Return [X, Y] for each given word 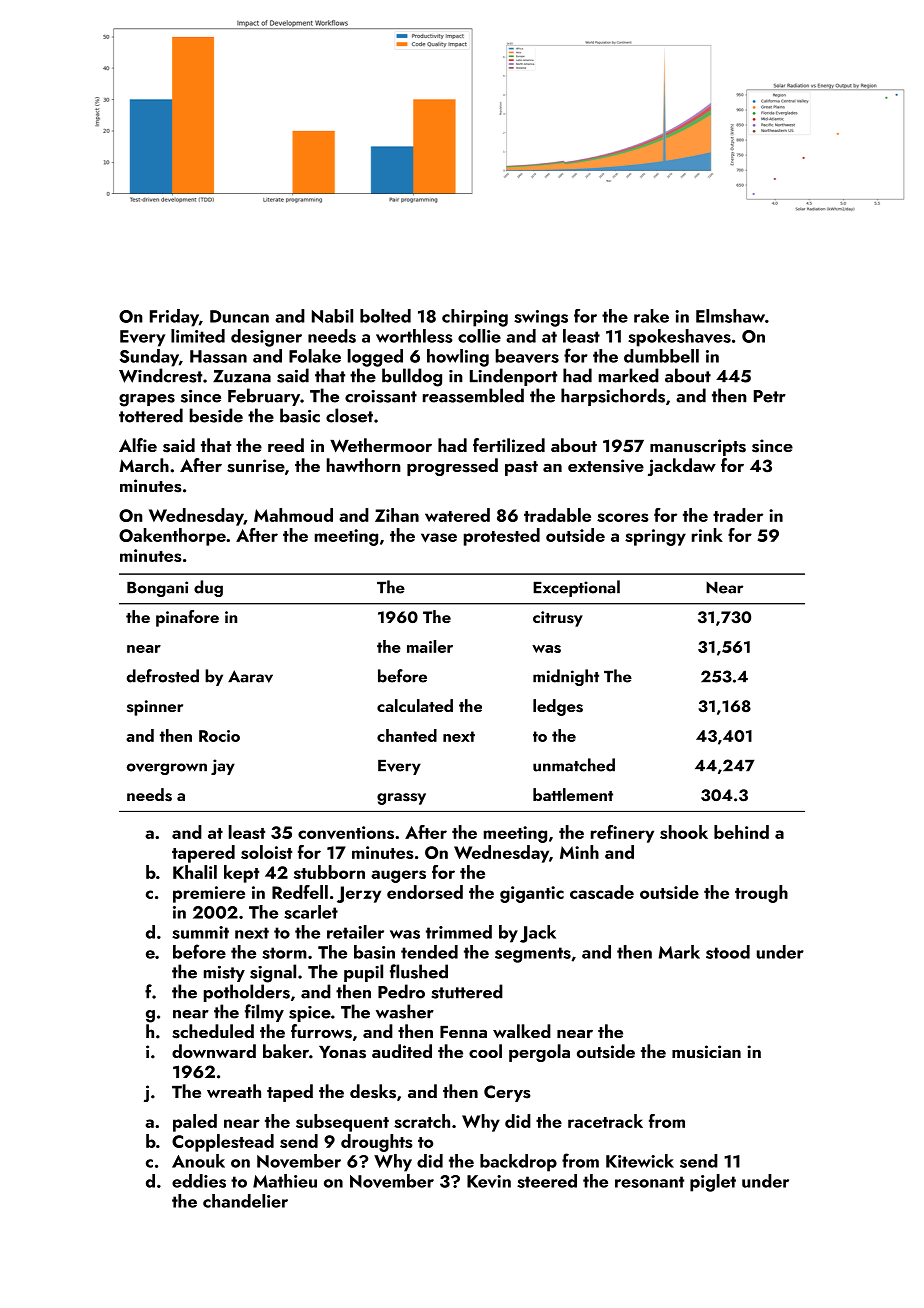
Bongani [157, 589]
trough [761, 894]
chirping [475, 318]
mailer [430, 646]
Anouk [198, 1161]
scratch [422, 1121]
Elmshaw [730, 316]
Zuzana [242, 376]
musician [706, 1052]
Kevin [489, 1181]
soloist [266, 852]
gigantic [532, 894]
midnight [566, 677]
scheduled [213, 1031]
